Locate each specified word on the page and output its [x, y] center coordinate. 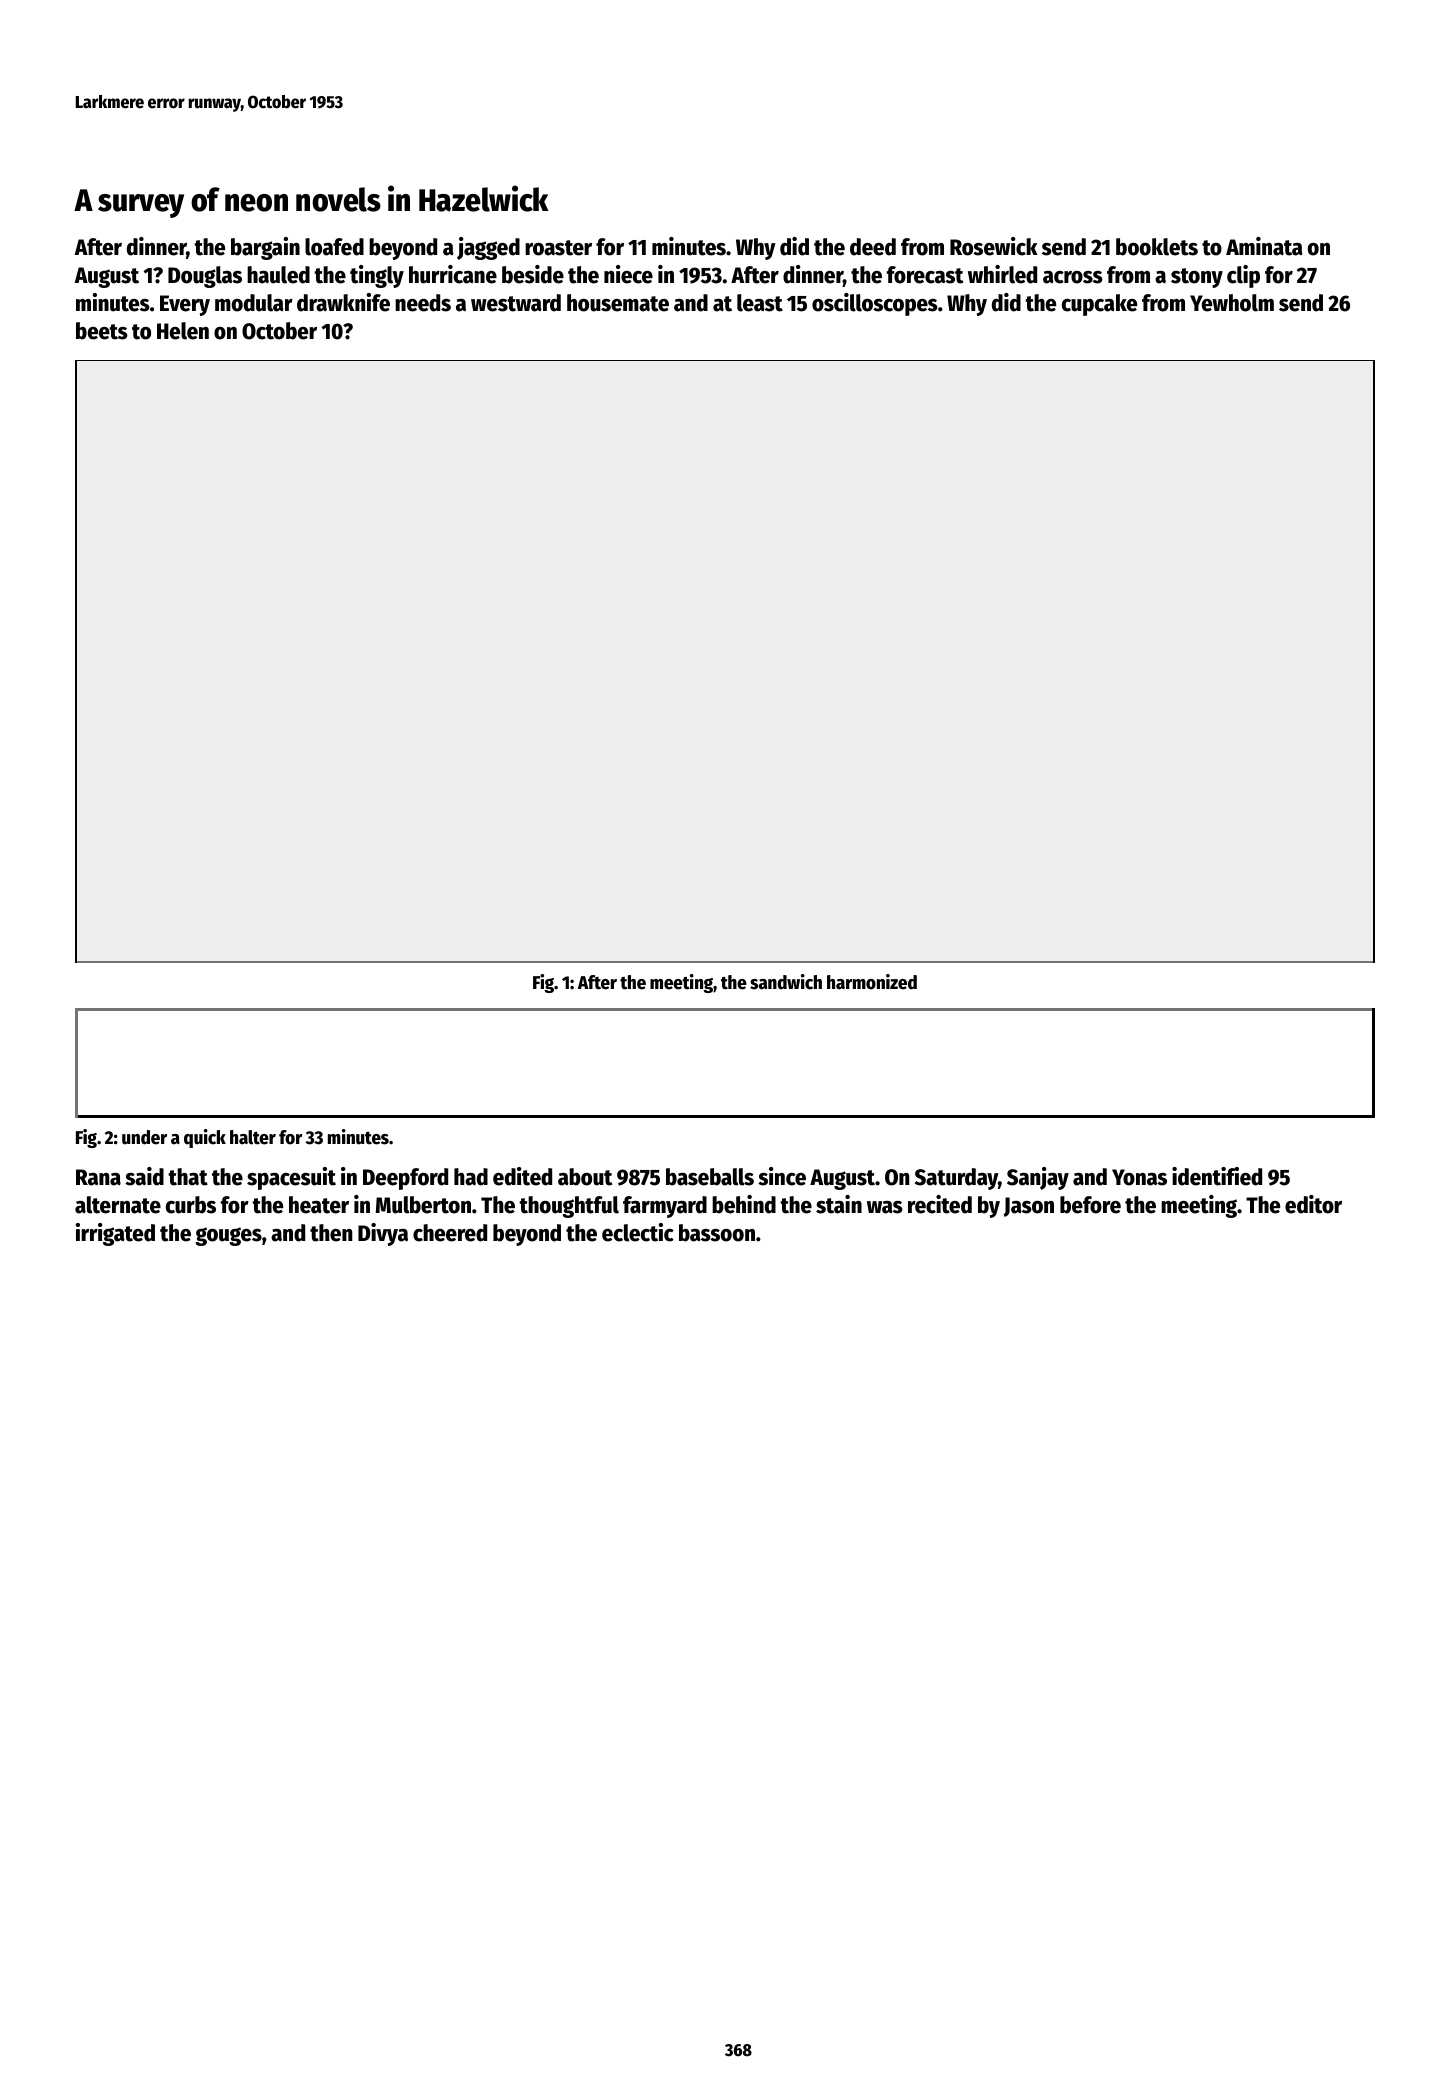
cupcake [1099, 305]
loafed [334, 247]
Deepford [405, 1179]
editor [1313, 1204]
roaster [558, 248]
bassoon [717, 1233]
